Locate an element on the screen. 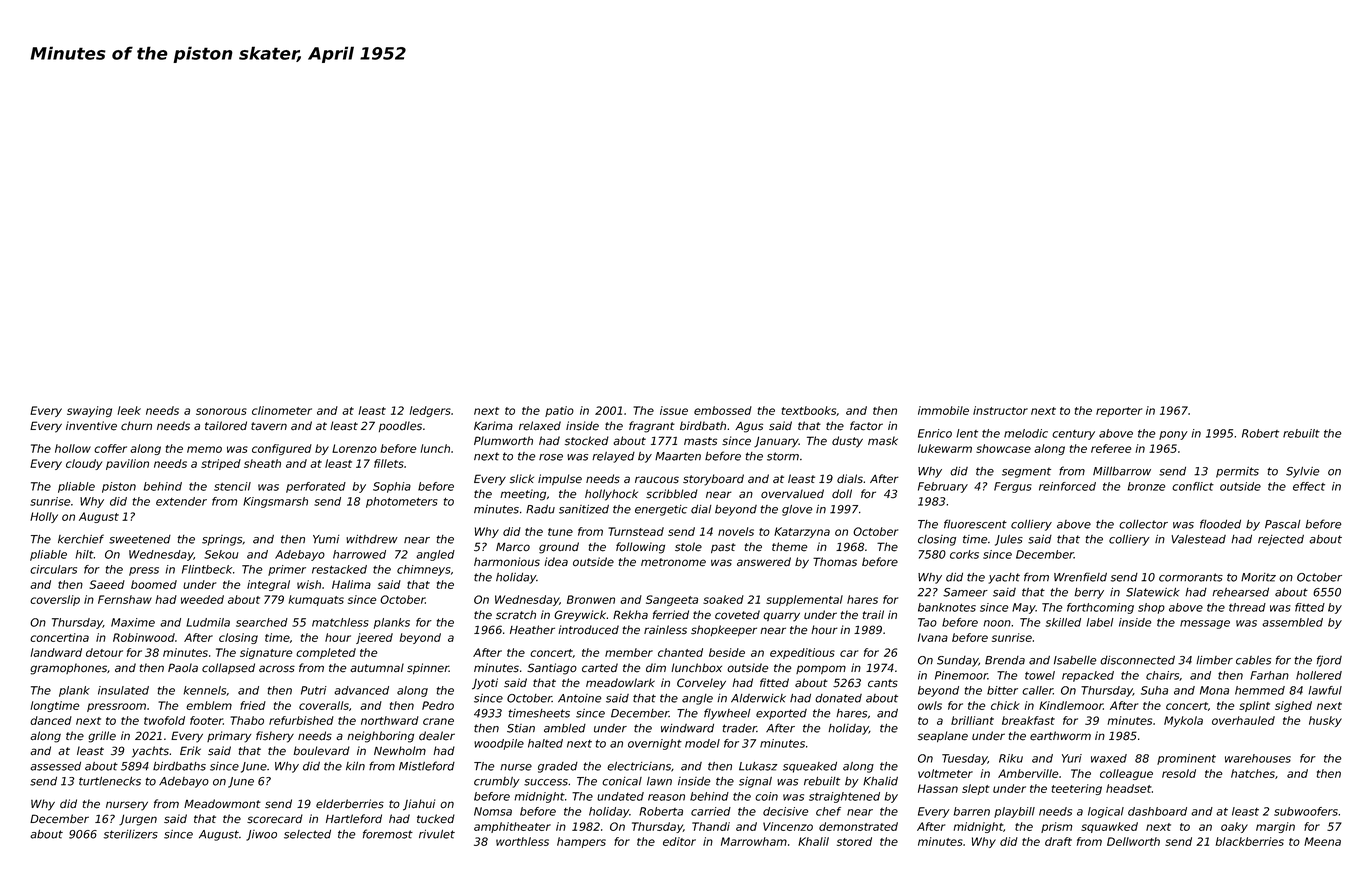  flywheel is located at coordinates (727, 714).
